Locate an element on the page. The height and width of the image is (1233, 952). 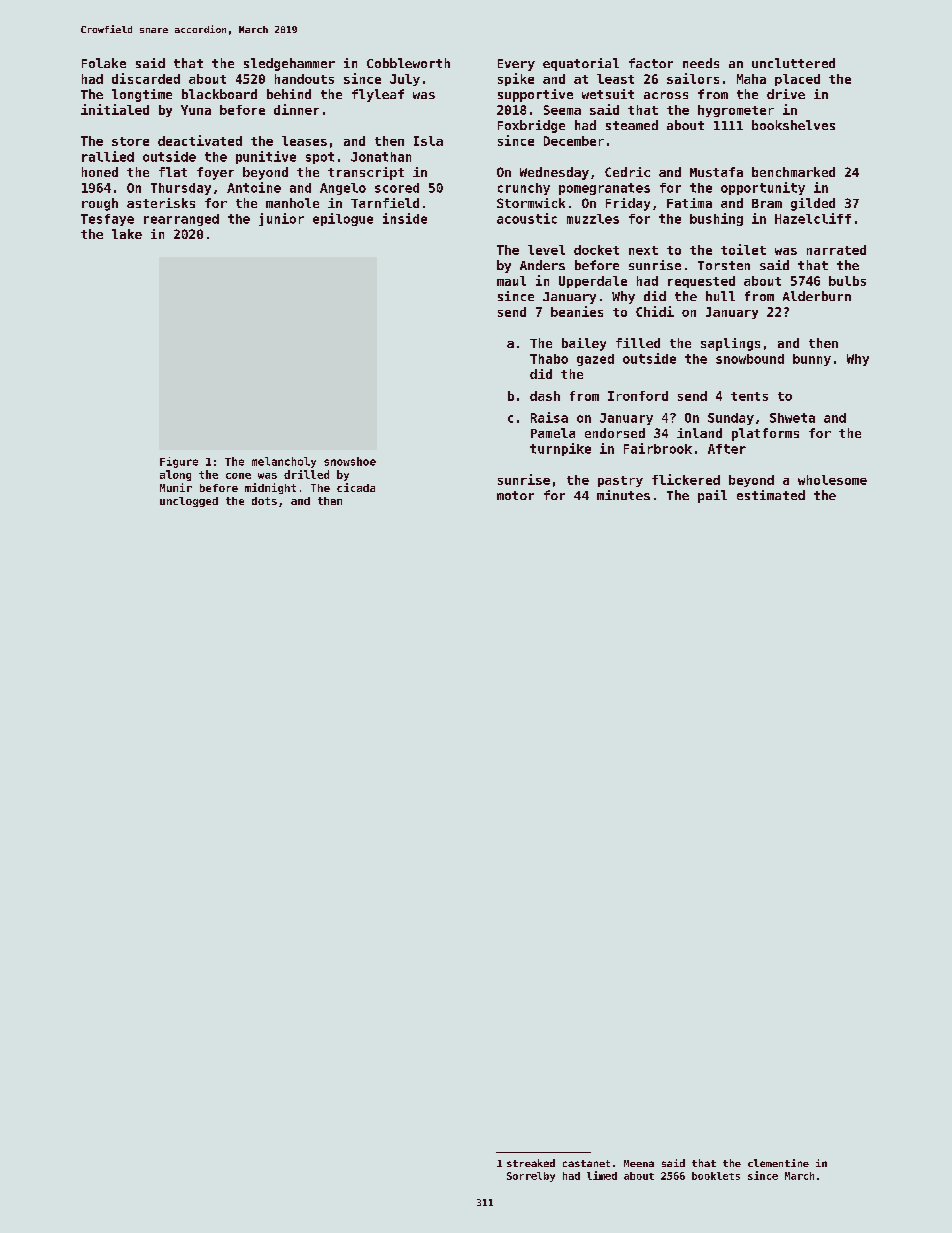
Sorrelby is located at coordinates (531, 1177).
